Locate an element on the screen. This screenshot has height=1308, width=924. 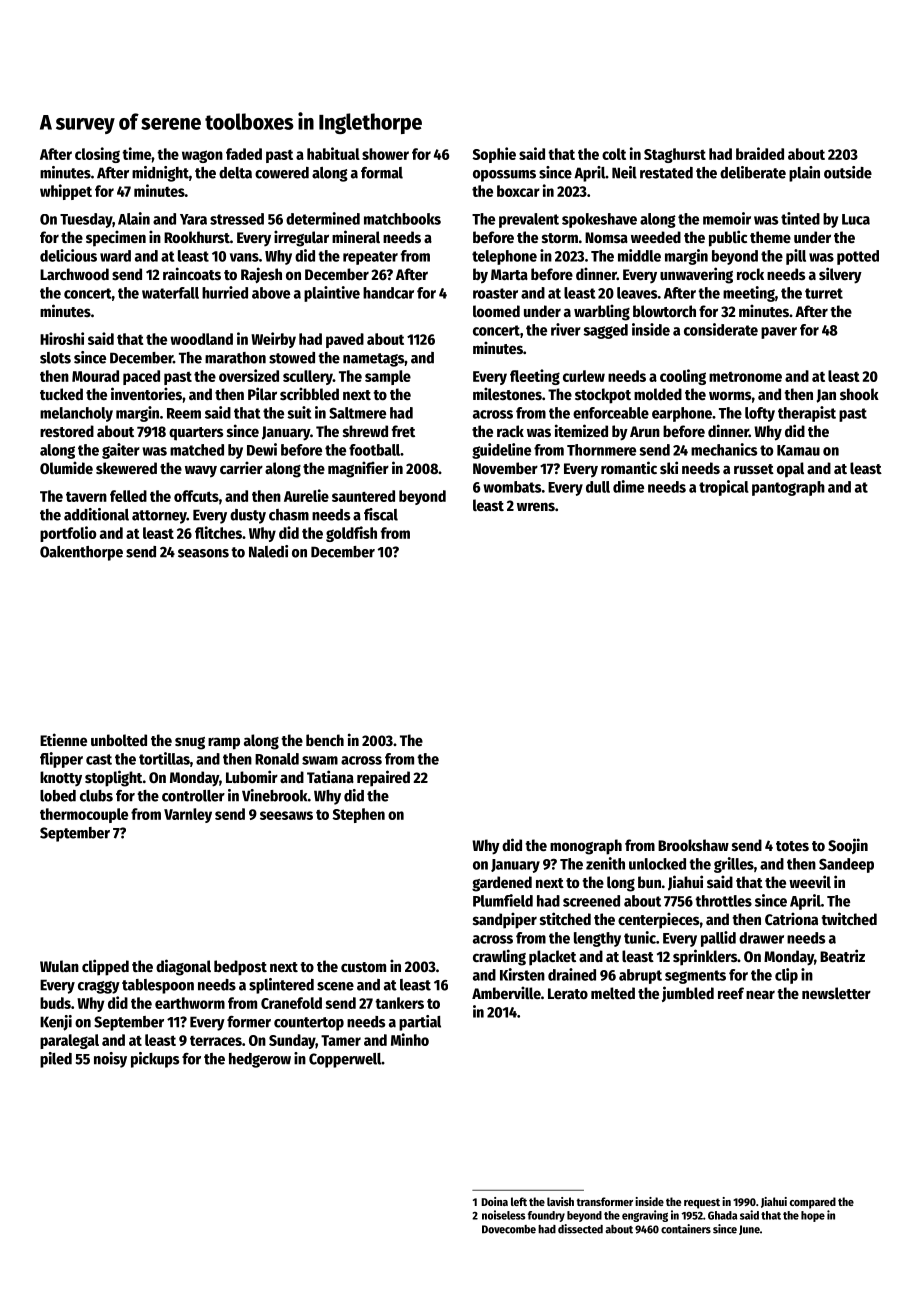
pantograph is located at coordinates (788, 488).
